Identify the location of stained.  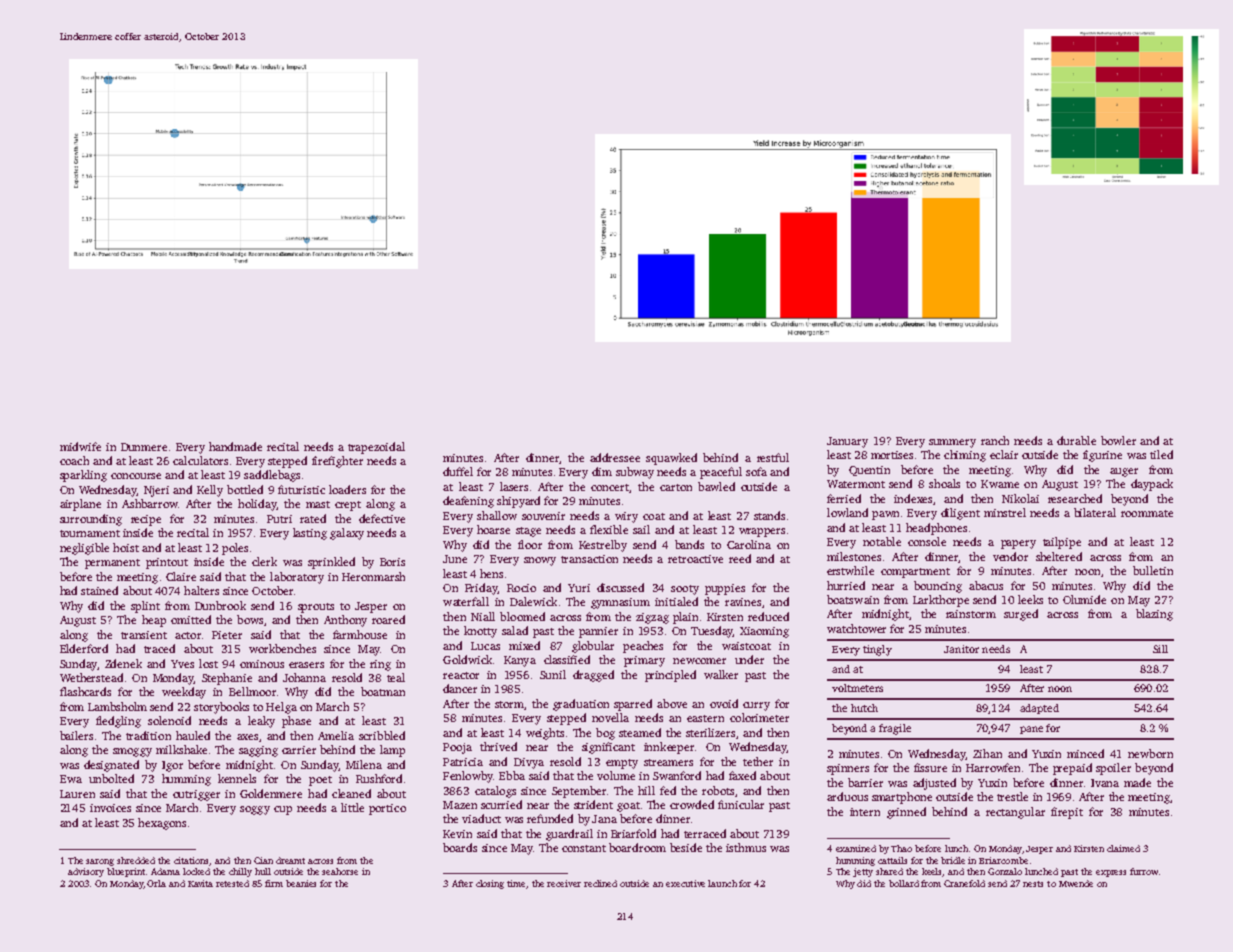
(99, 590).
